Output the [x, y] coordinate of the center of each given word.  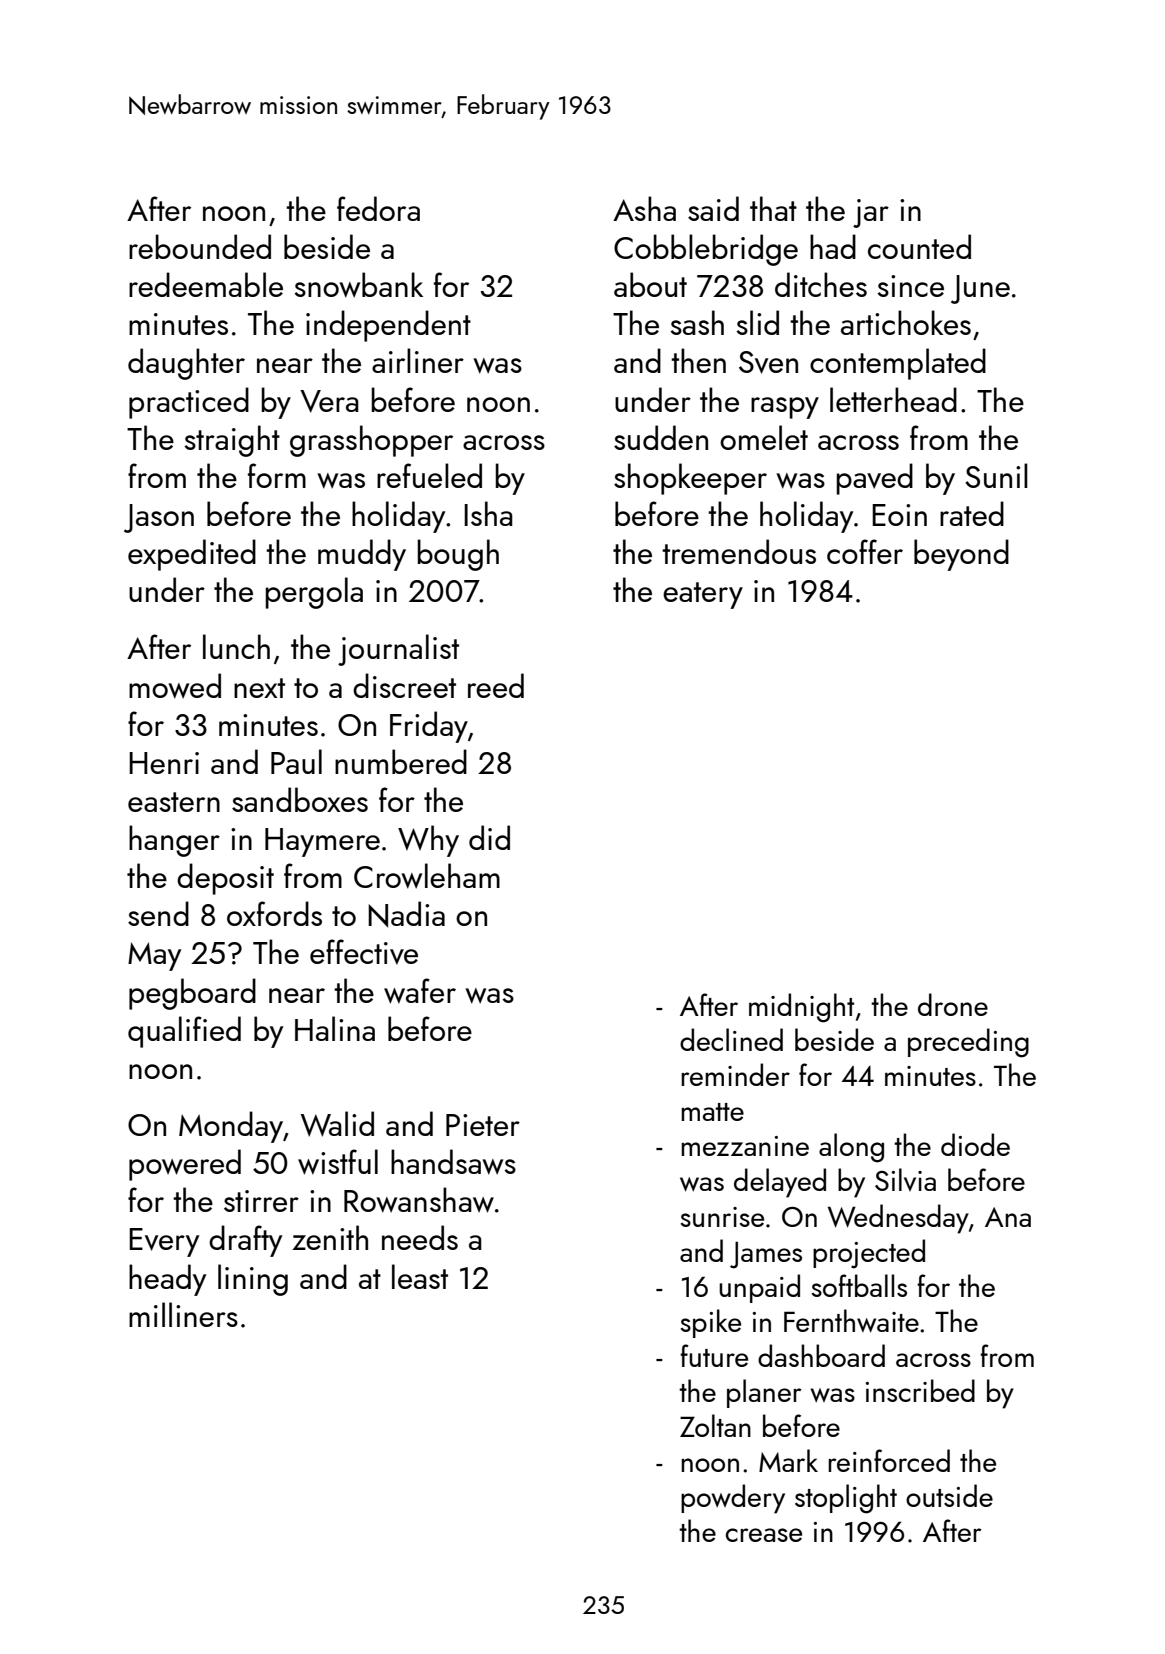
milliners [183, 1314]
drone [953, 1004]
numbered [401, 761]
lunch [236, 646]
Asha [644, 208]
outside [949, 1495]
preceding [968, 1043]
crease [764, 1535]
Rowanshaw [419, 1200]
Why [428, 841]
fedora [378, 208]
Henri [164, 763]
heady [167, 1280]
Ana [1008, 1217]
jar [871, 213]
